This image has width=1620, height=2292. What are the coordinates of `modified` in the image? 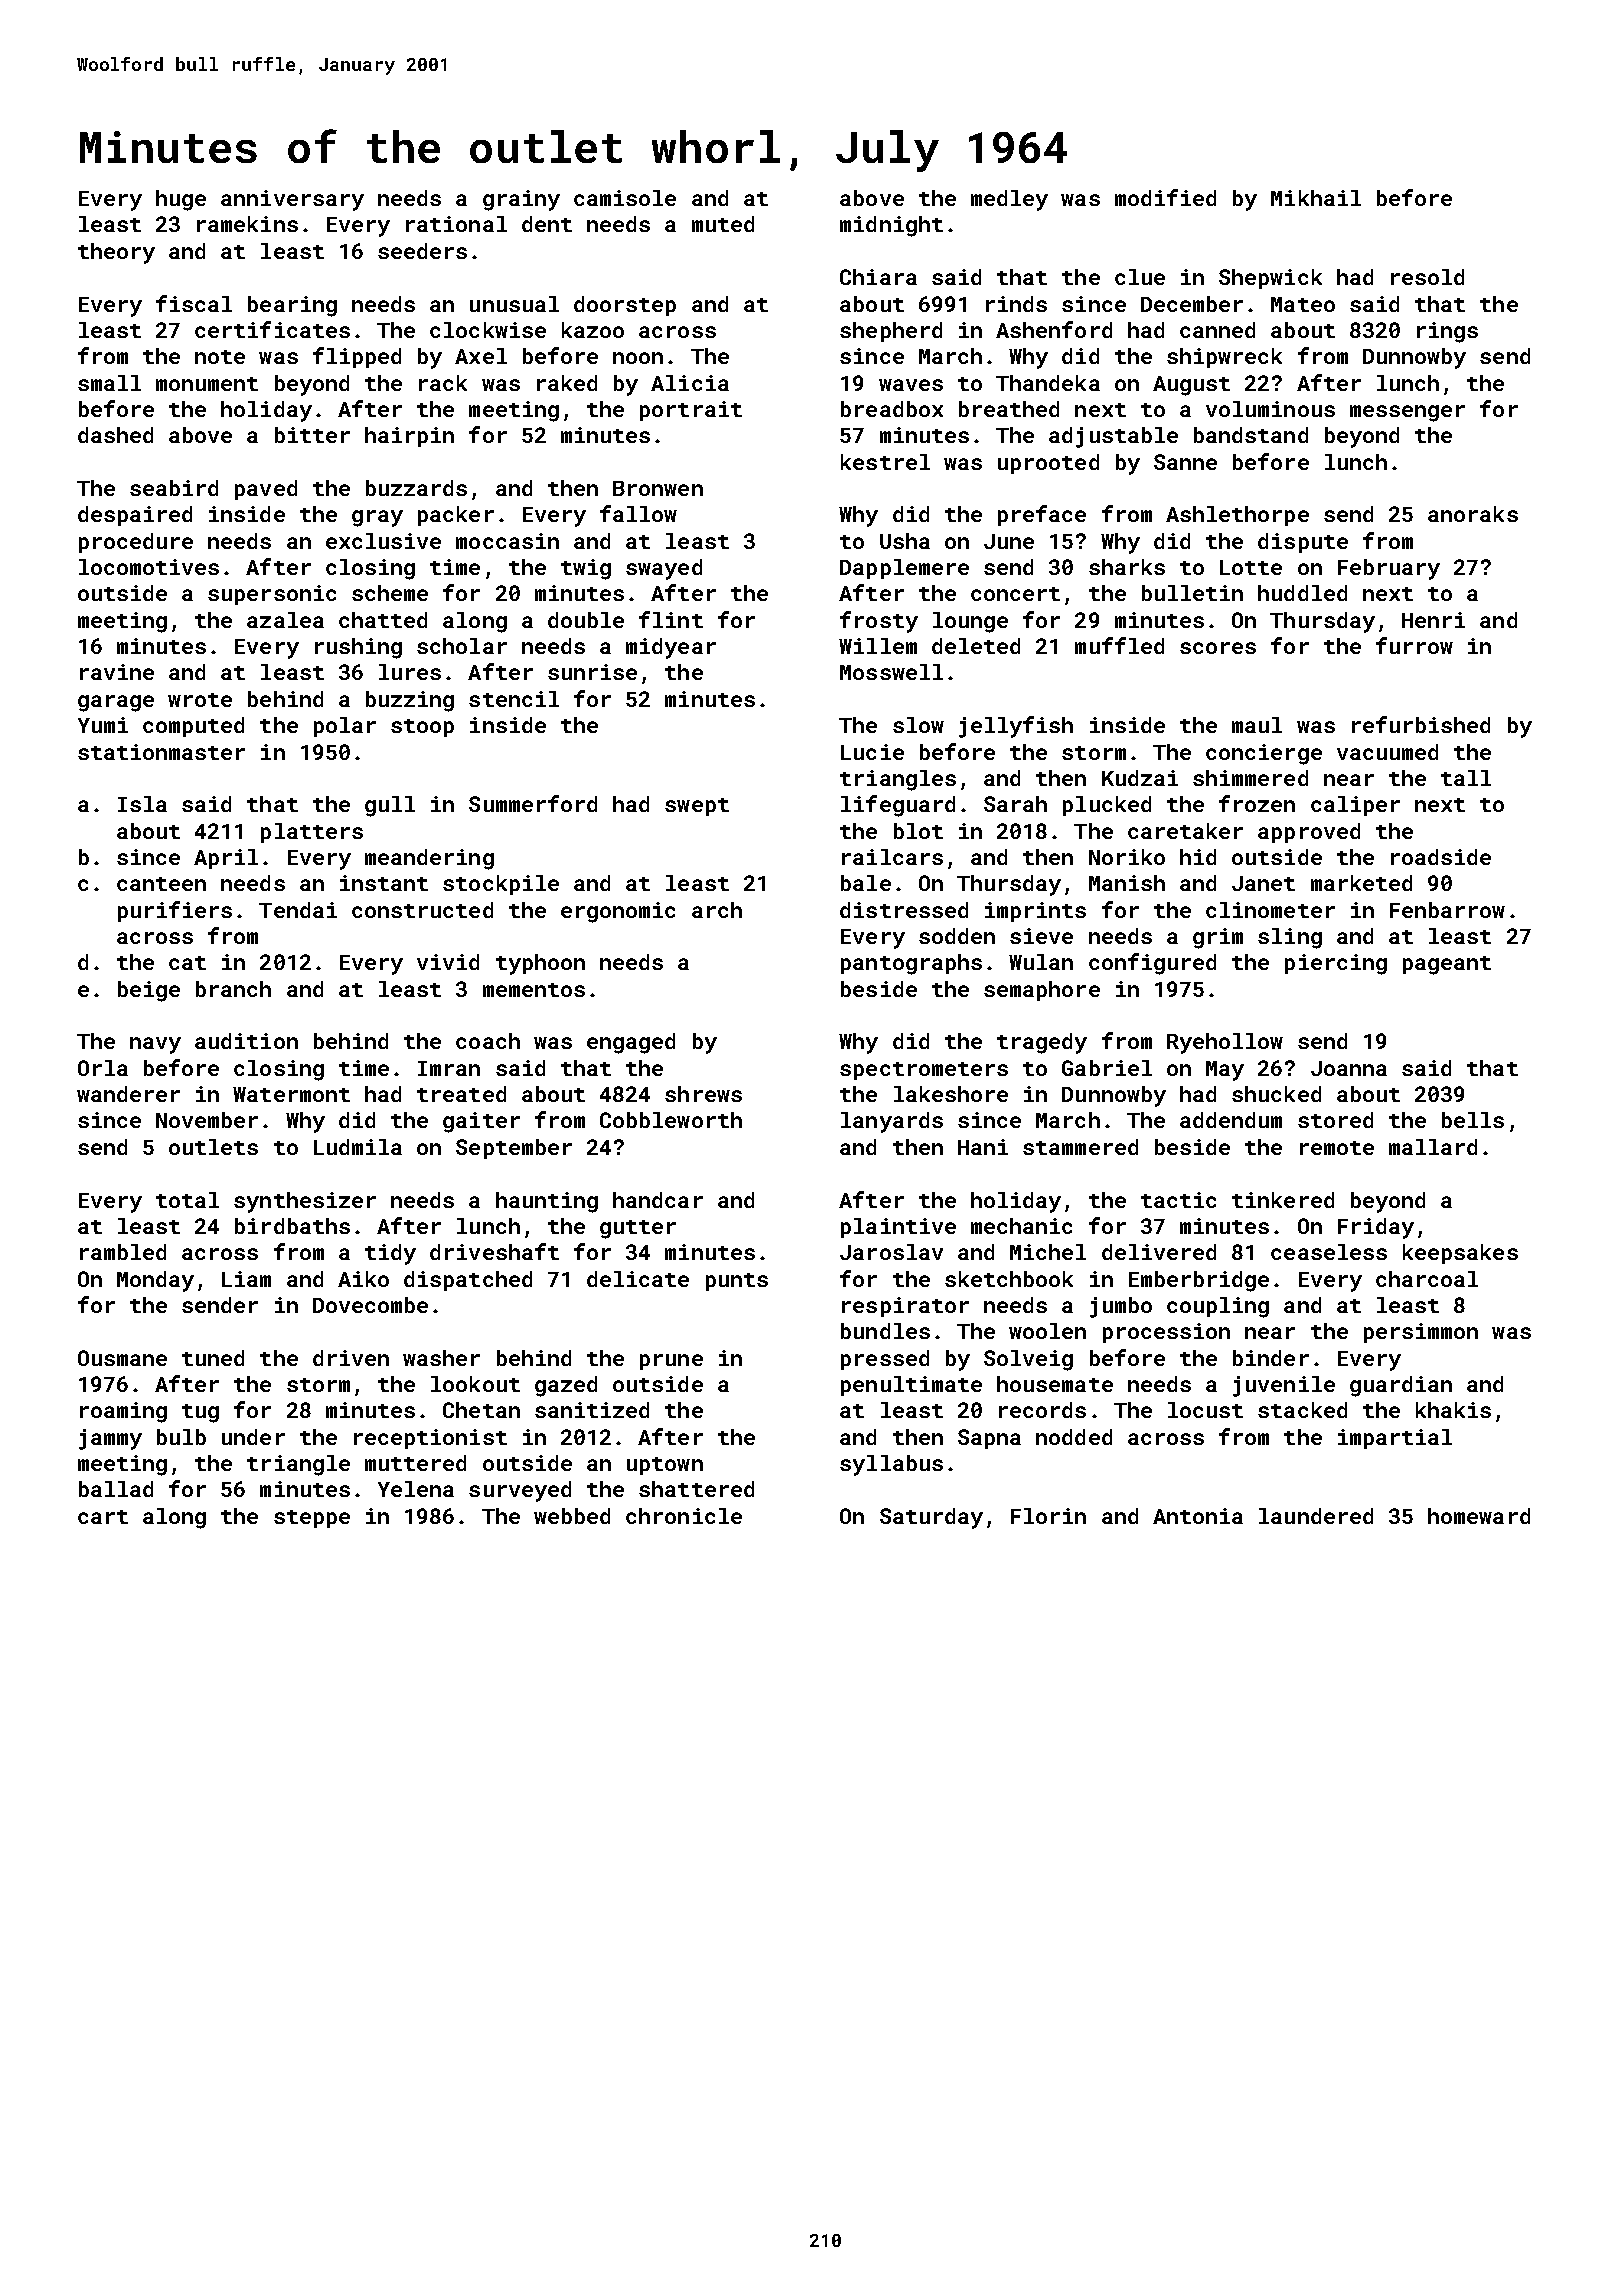 It's located at (1165, 197).
